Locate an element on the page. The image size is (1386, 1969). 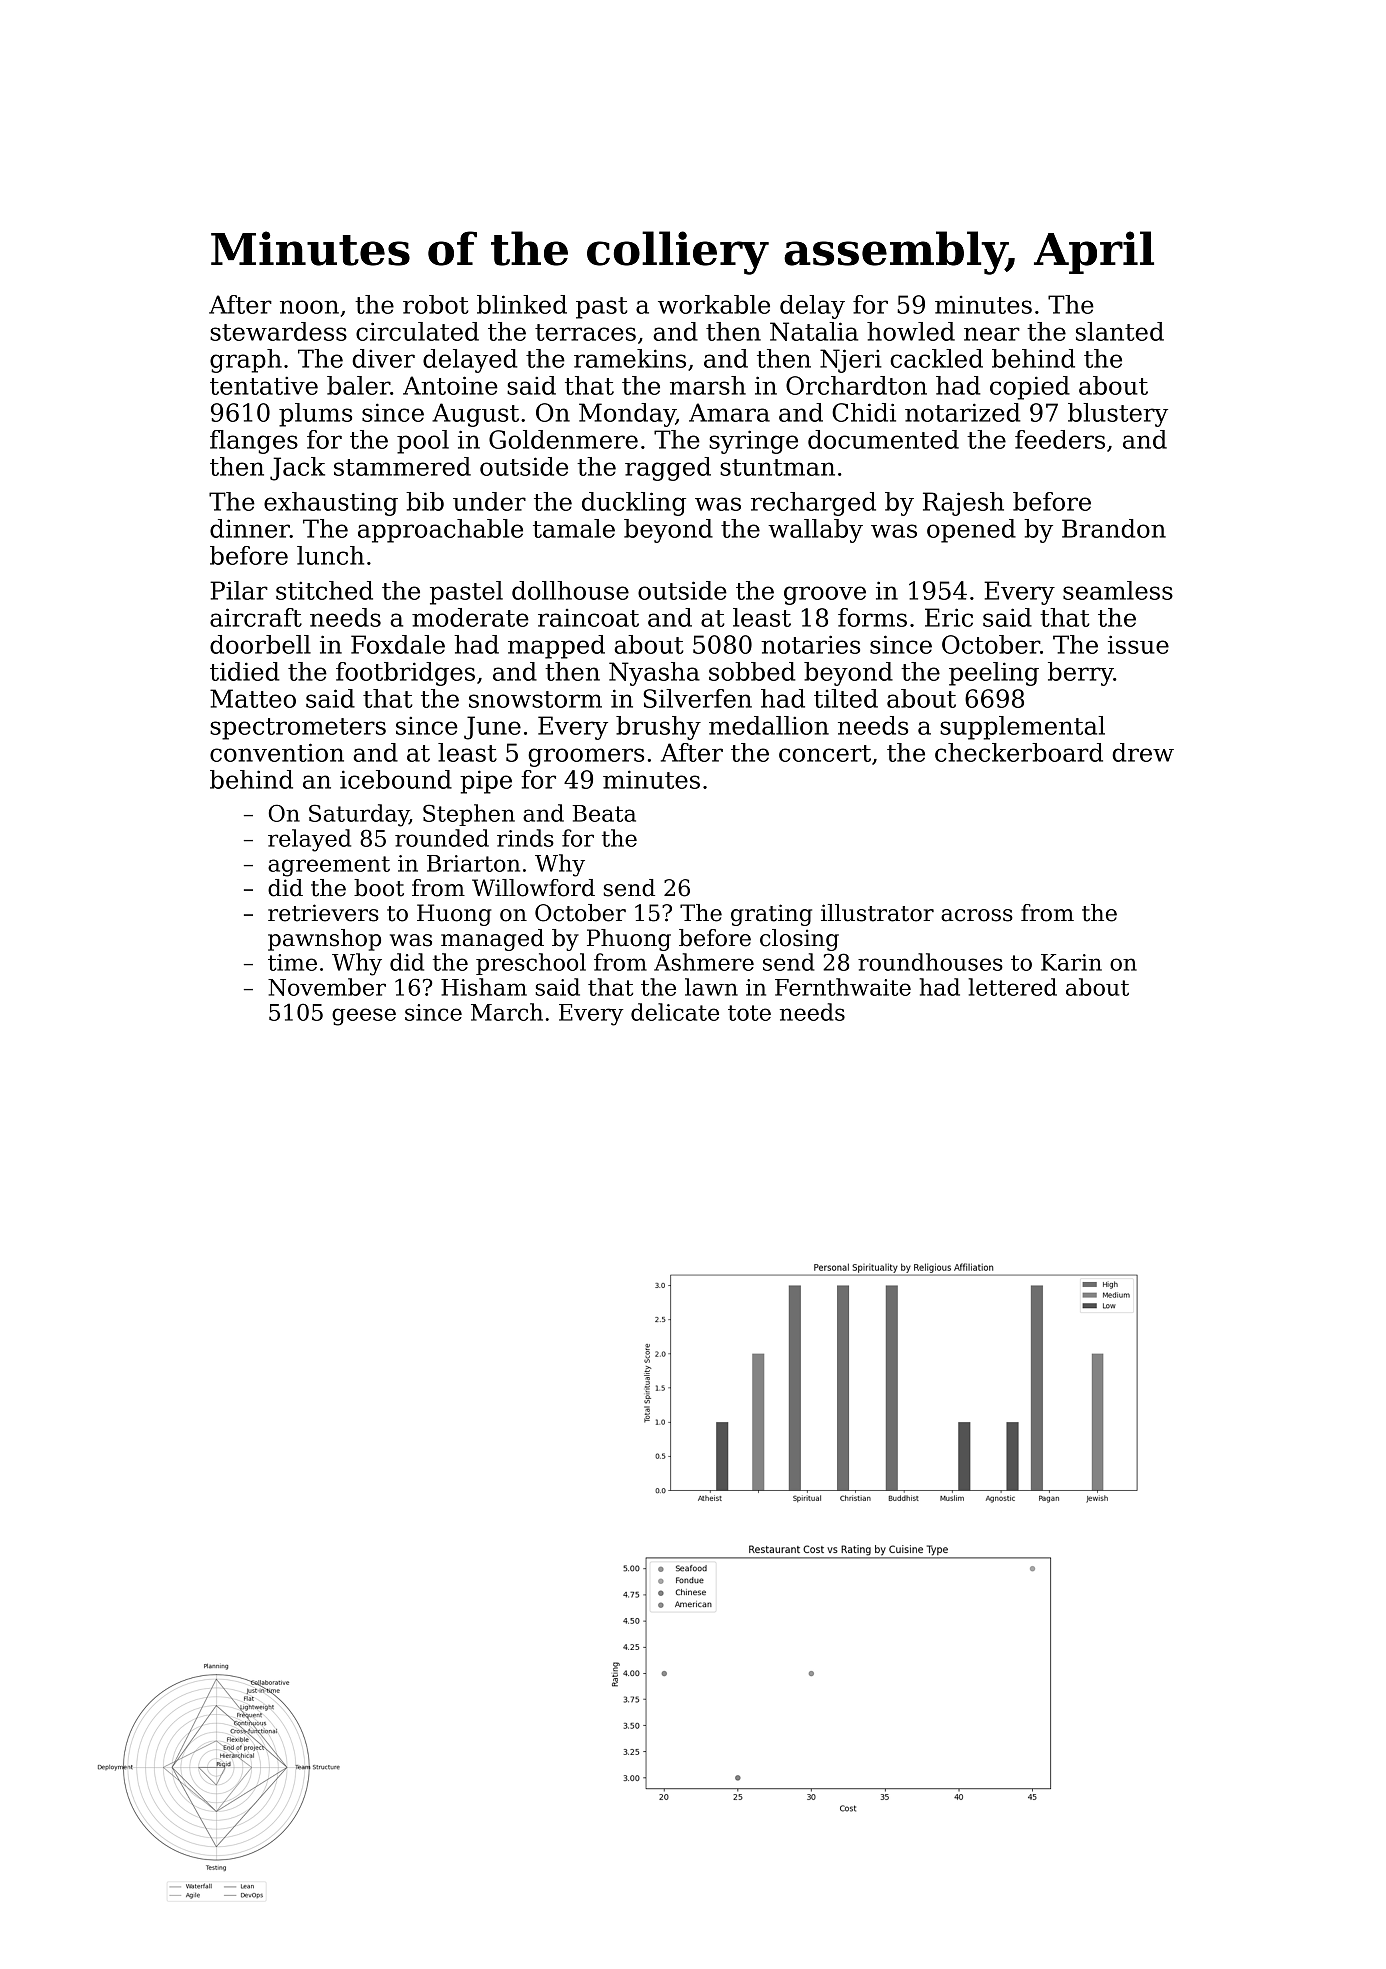
Karin is located at coordinates (1071, 962).
